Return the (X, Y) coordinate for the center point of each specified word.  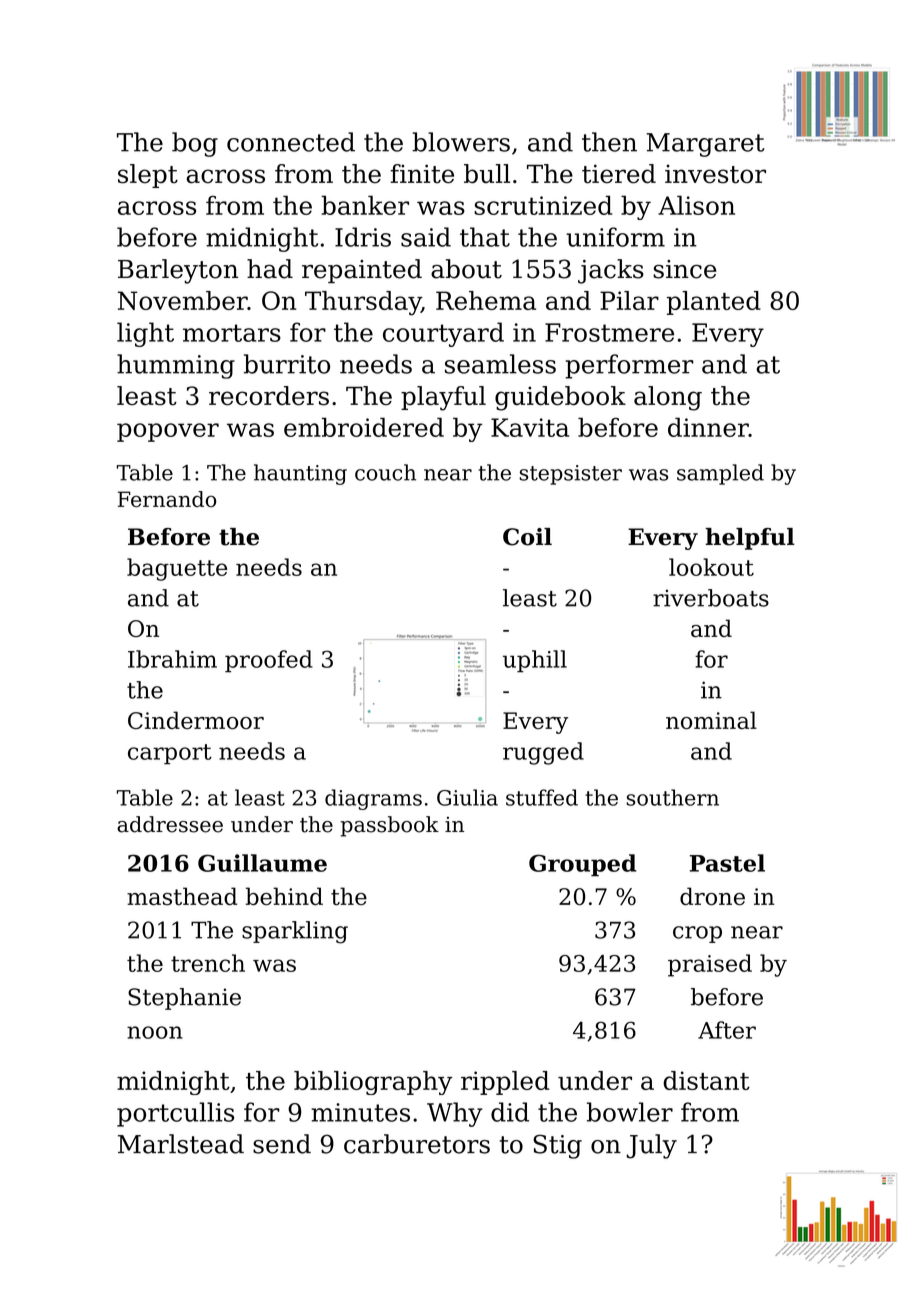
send (282, 1144)
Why (455, 1114)
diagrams (373, 799)
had (270, 269)
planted (714, 303)
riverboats (711, 598)
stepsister (570, 475)
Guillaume (262, 863)
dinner (708, 427)
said (426, 237)
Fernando (167, 499)
